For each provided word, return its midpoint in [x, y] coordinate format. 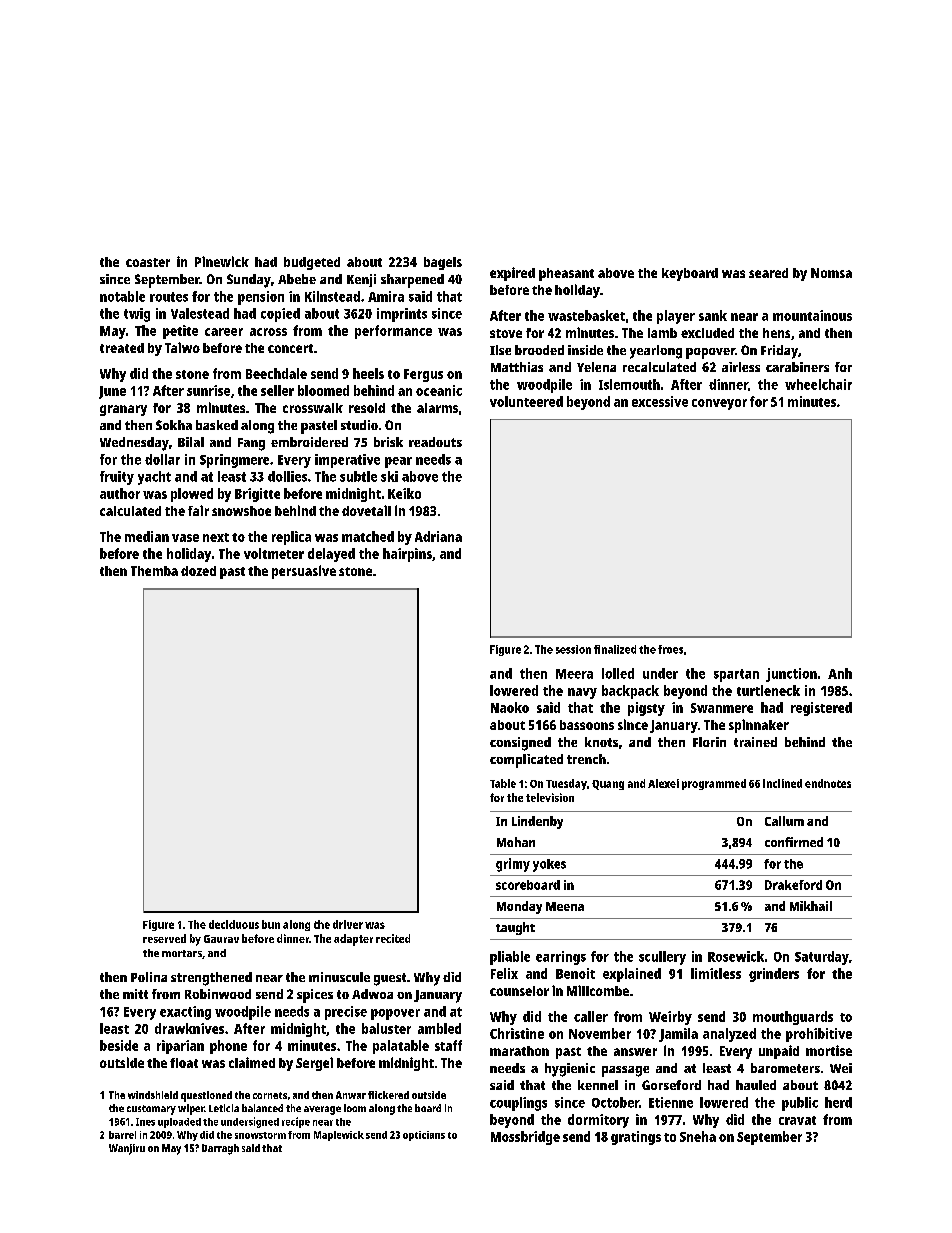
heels [368, 373]
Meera [574, 674]
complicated [526, 761]
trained [755, 742]
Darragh [220, 1149]
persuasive [304, 572]
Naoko [510, 707]
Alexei [663, 783]
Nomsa [831, 273]
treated [122, 348]
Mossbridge [525, 1138]
